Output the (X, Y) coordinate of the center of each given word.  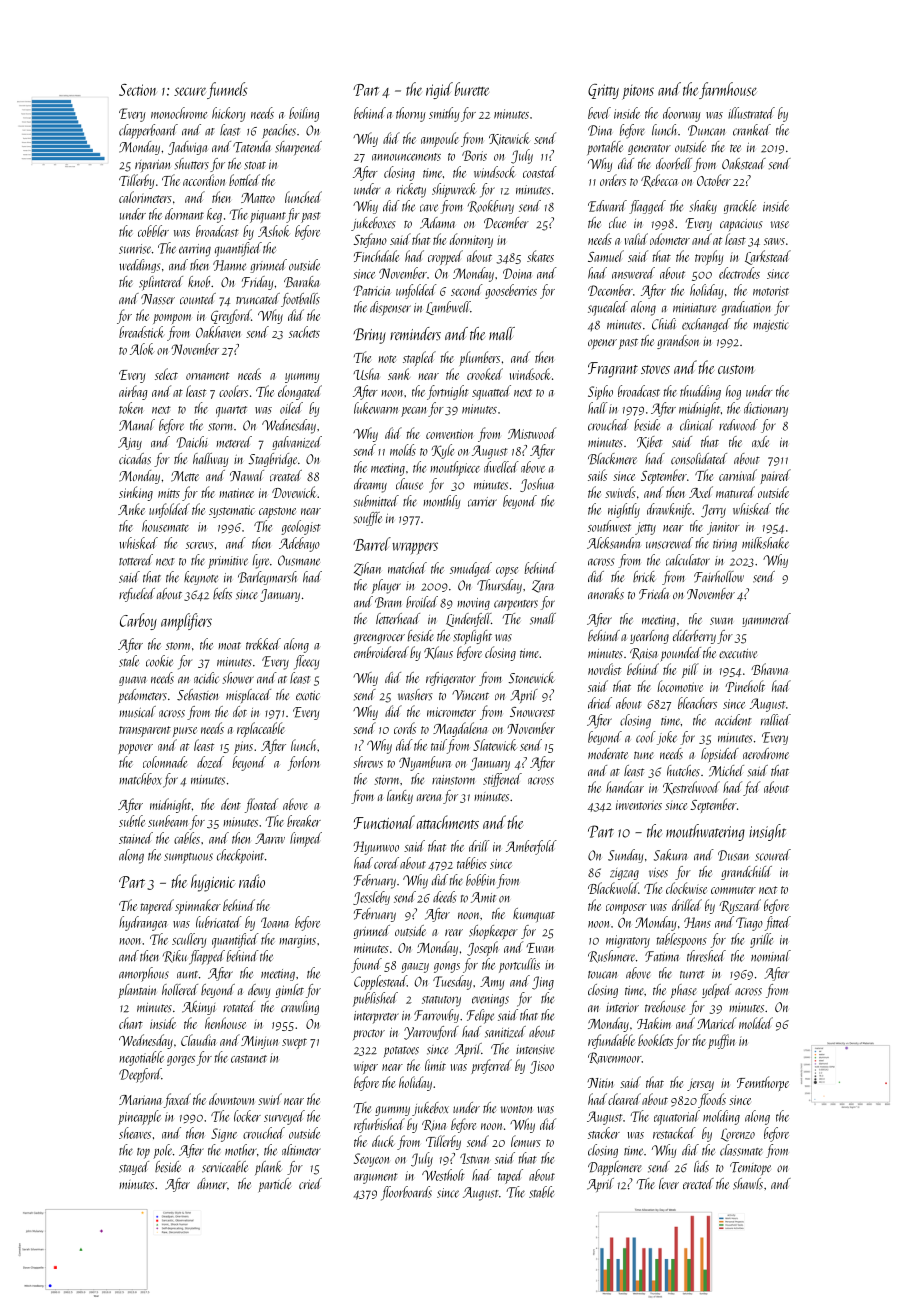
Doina (517, 273)
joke (667, 738)
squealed (608, 308)
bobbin (480, 880)
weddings (139, 266)
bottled (244, 180)
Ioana (275, 922)
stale (129, 661)
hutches (683, 771)
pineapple (139, 1117)
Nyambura (425, 763)
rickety (411, 190)
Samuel (606, 256)
